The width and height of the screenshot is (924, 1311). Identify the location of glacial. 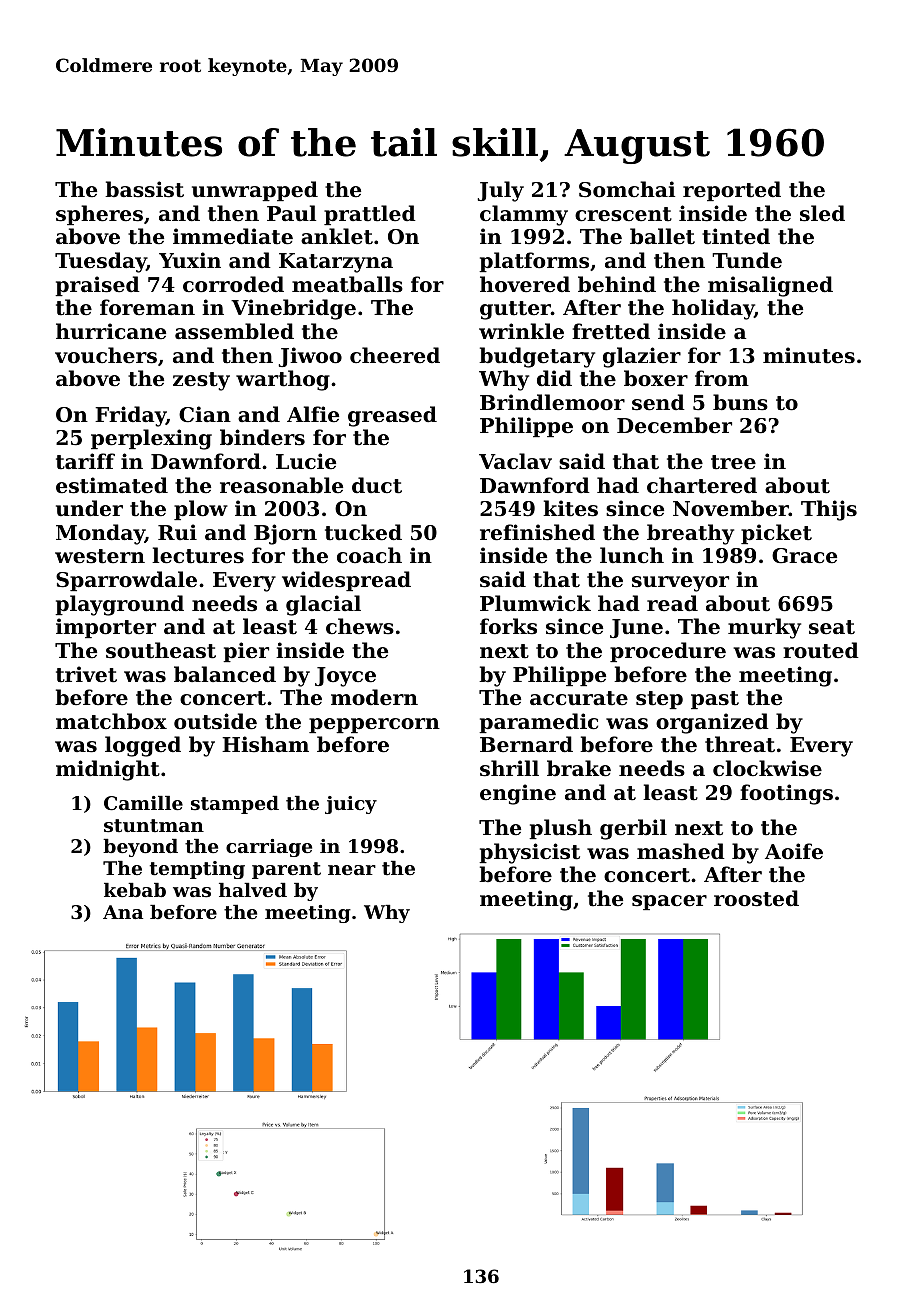
(323, 605).
